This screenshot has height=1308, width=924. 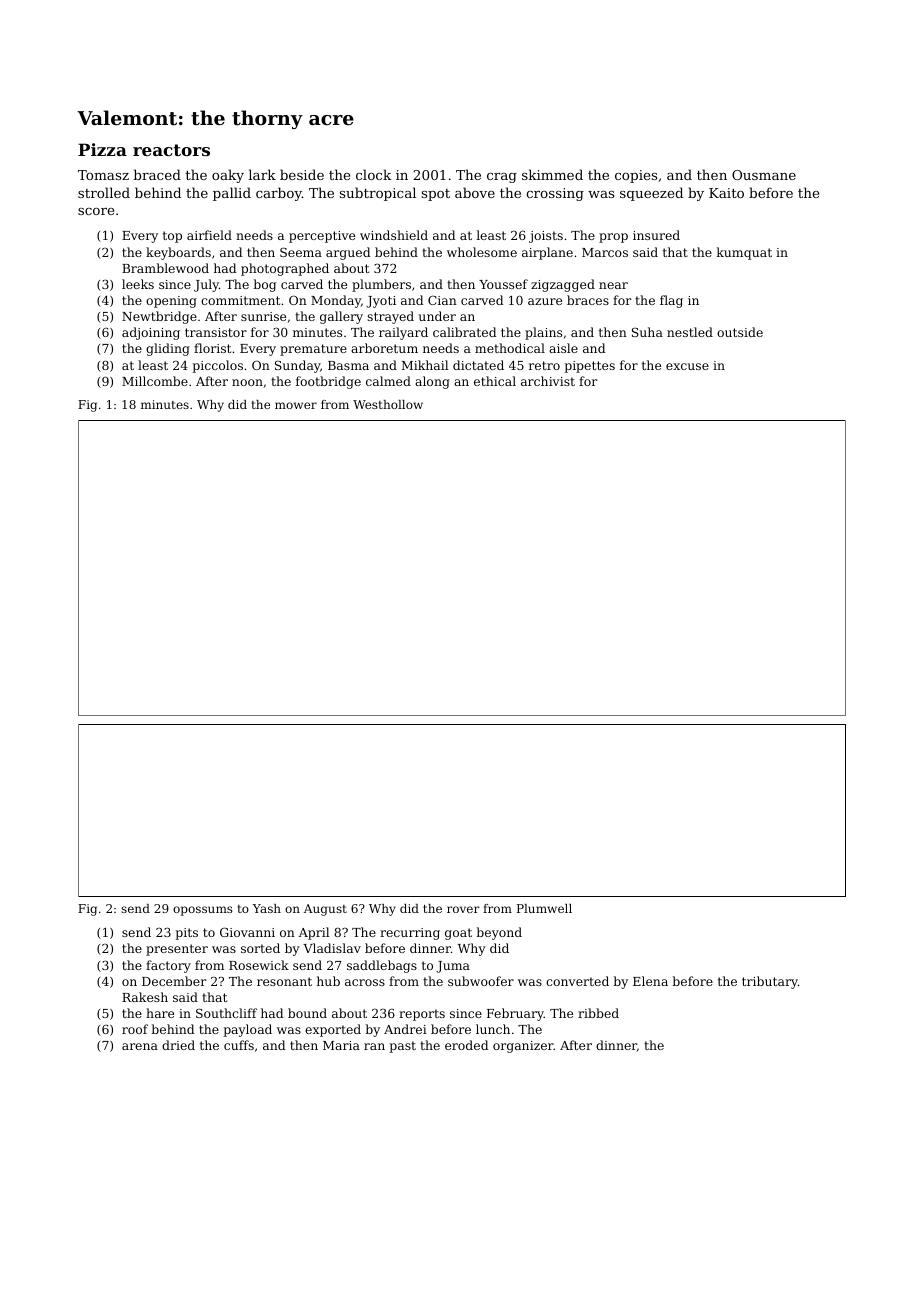 What do you see at coordinates (650, 981) in the screenshot?
I see `Elena` at bounding box center [650, 981].
